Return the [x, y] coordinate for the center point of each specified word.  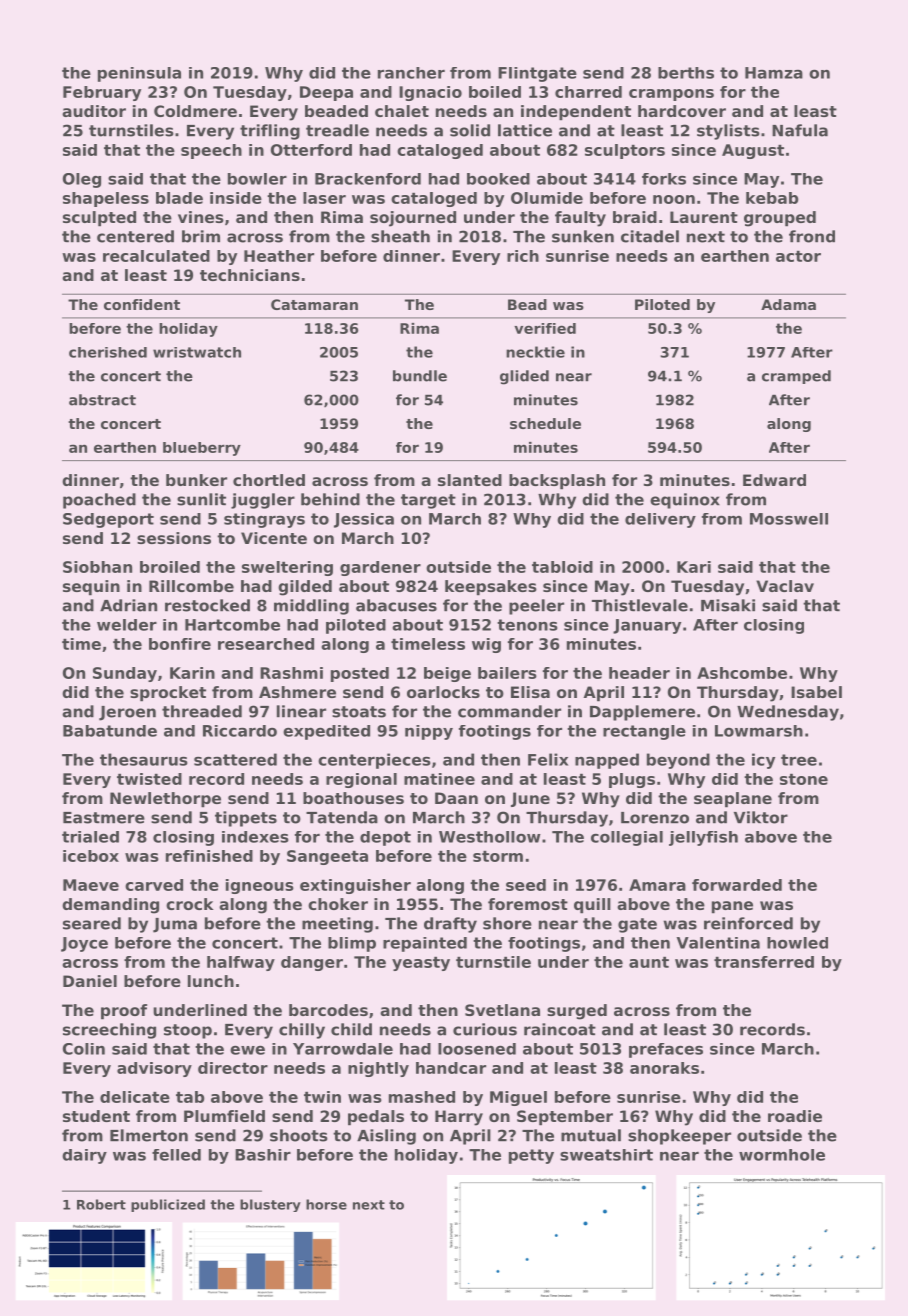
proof [124, 1012]
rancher [411, 73]
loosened [477, 1049]
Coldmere [195, 111]
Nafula [800, 130]
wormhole [782, 1155]
